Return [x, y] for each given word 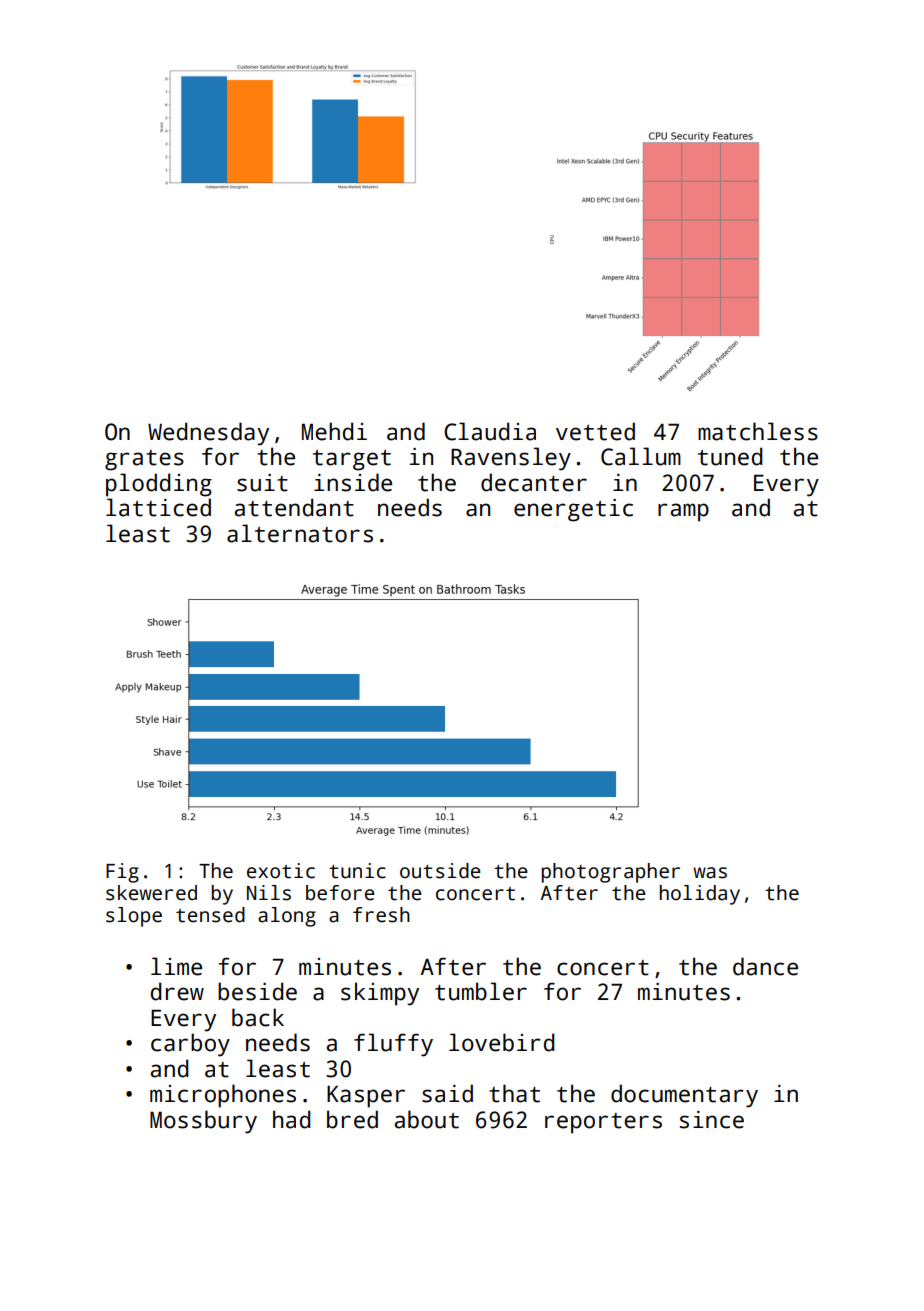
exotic [281, 871]
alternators [300, 533]
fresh [381, 915]
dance [765, 966]
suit [262, 483]
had [291, 1119]
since [712, 1120]
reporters [603, 1123]
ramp [683, 512]
